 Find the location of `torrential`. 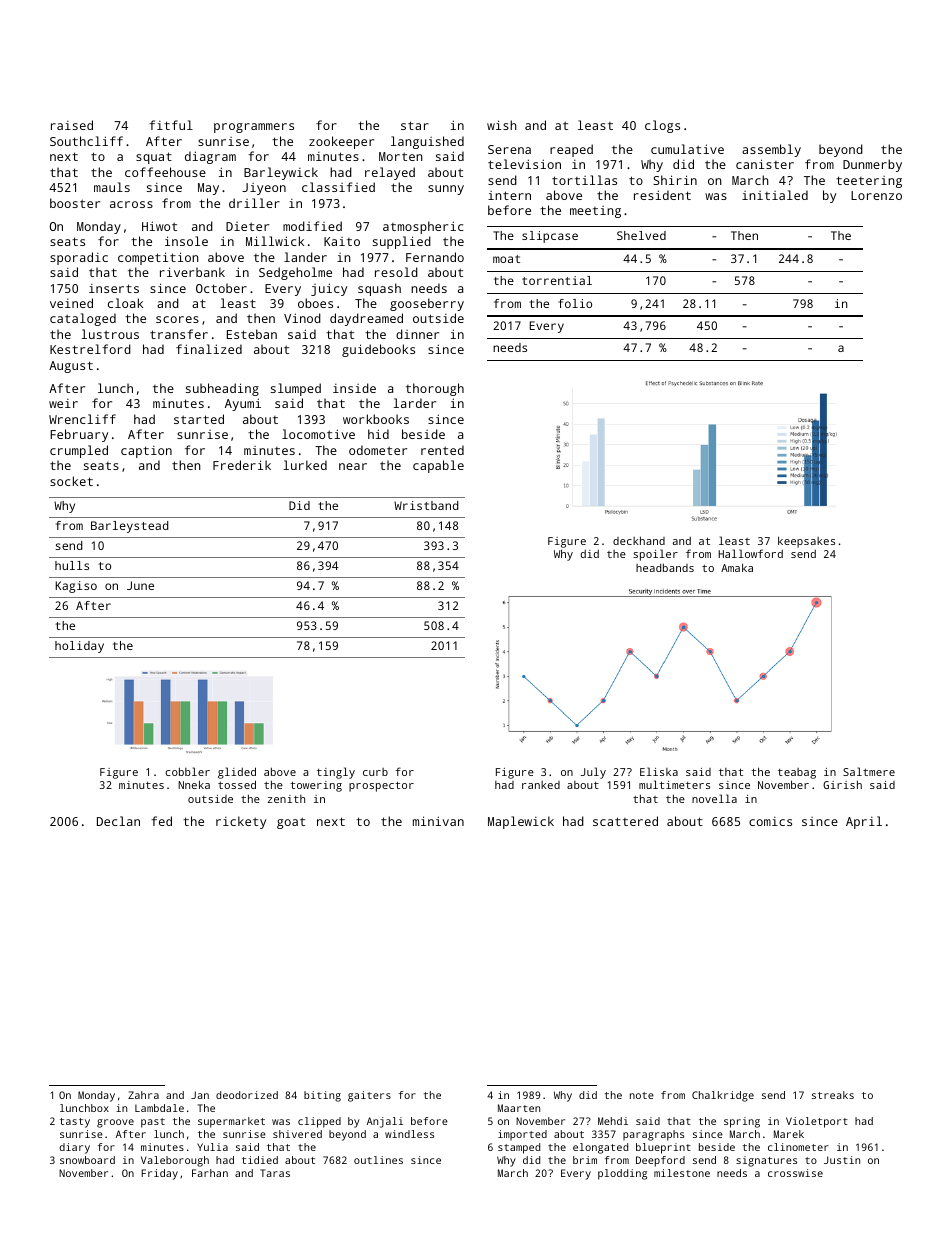

torrential is located at coordinates (557, 280).
